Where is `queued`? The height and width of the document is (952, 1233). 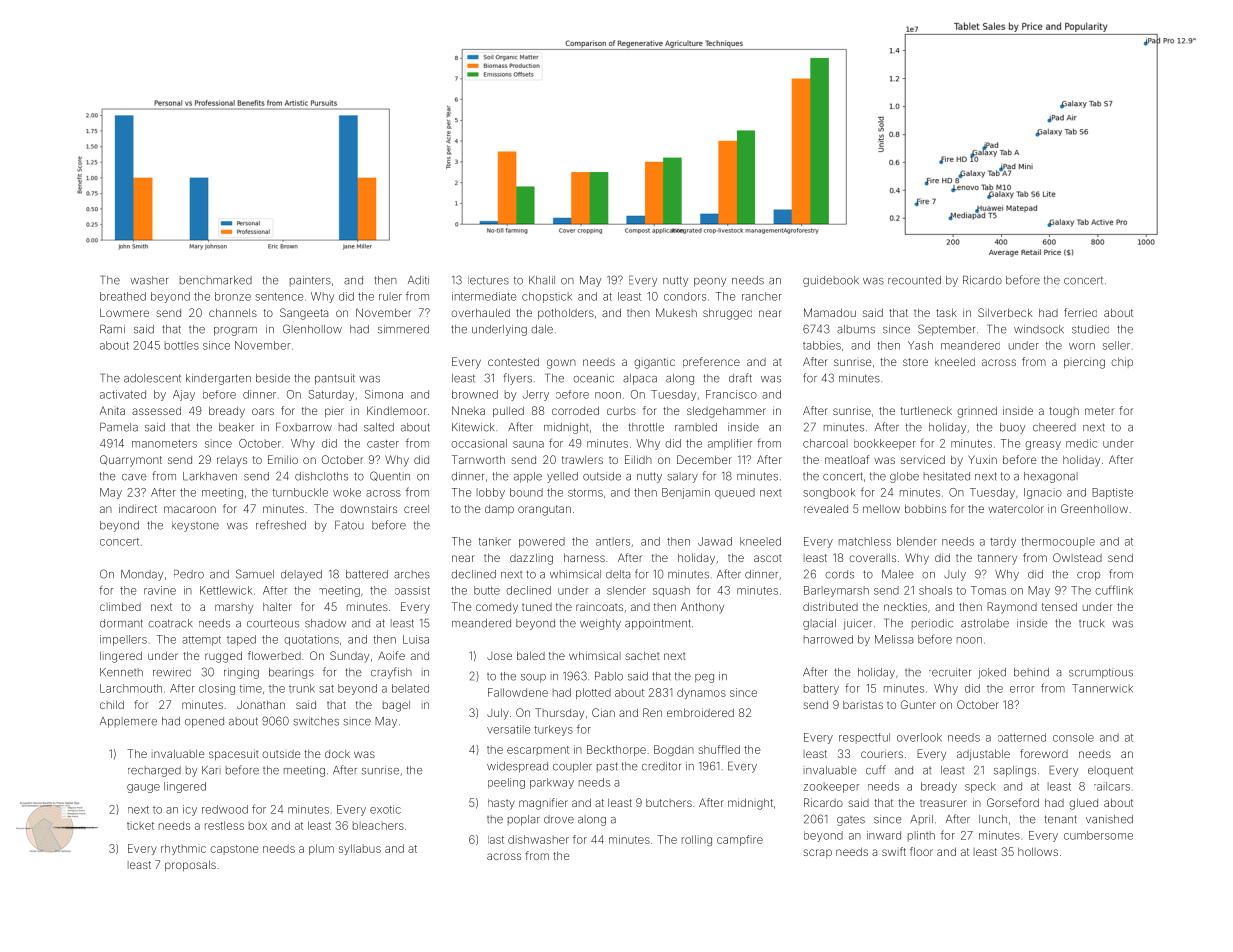 queued is located at coordinates (735, 493).
